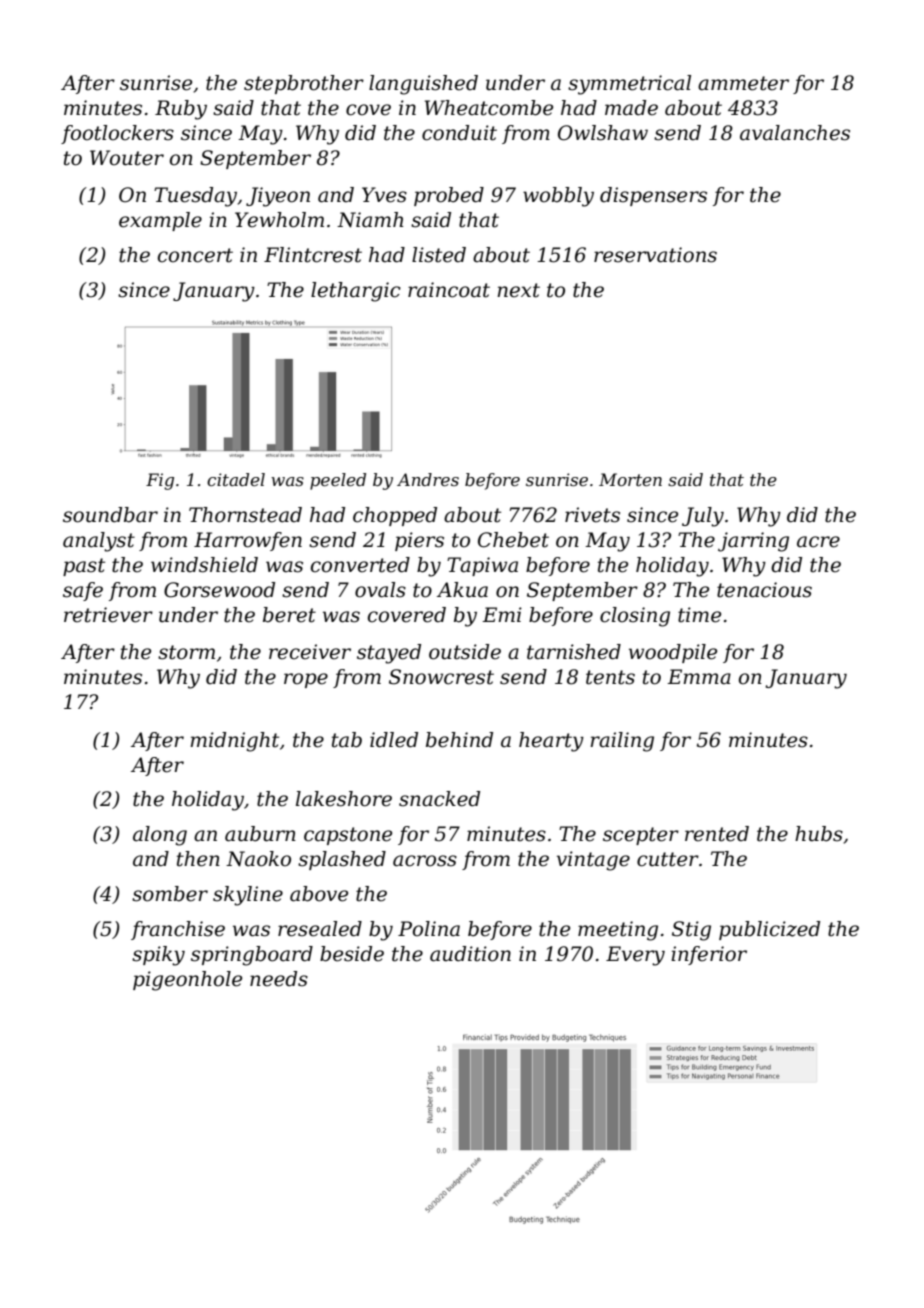  I want to click on acre, so click(818, 542).
